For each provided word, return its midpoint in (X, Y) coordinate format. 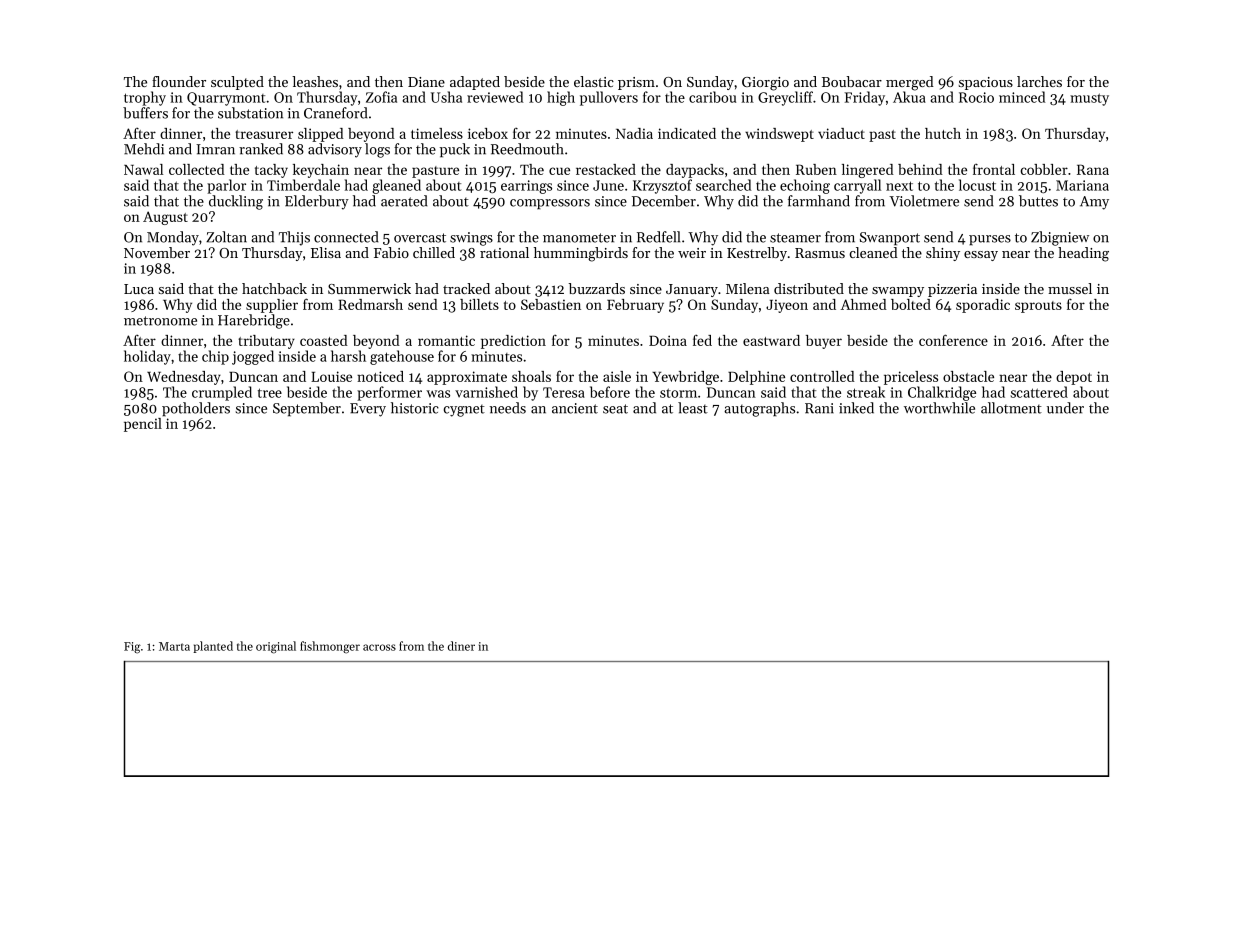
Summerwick (369, 288)
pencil (143, 425)
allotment (1011, 408)
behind (920, 169)
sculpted (237, 83)
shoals (531, 376)
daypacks (695, 171)
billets (479, 304)
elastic (594, 81)
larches (1039, 81)
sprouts (1038, 307)
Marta (174, 646)
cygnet (464, 410)
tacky (271, 171)
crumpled (222, 393)
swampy (898, 292)
